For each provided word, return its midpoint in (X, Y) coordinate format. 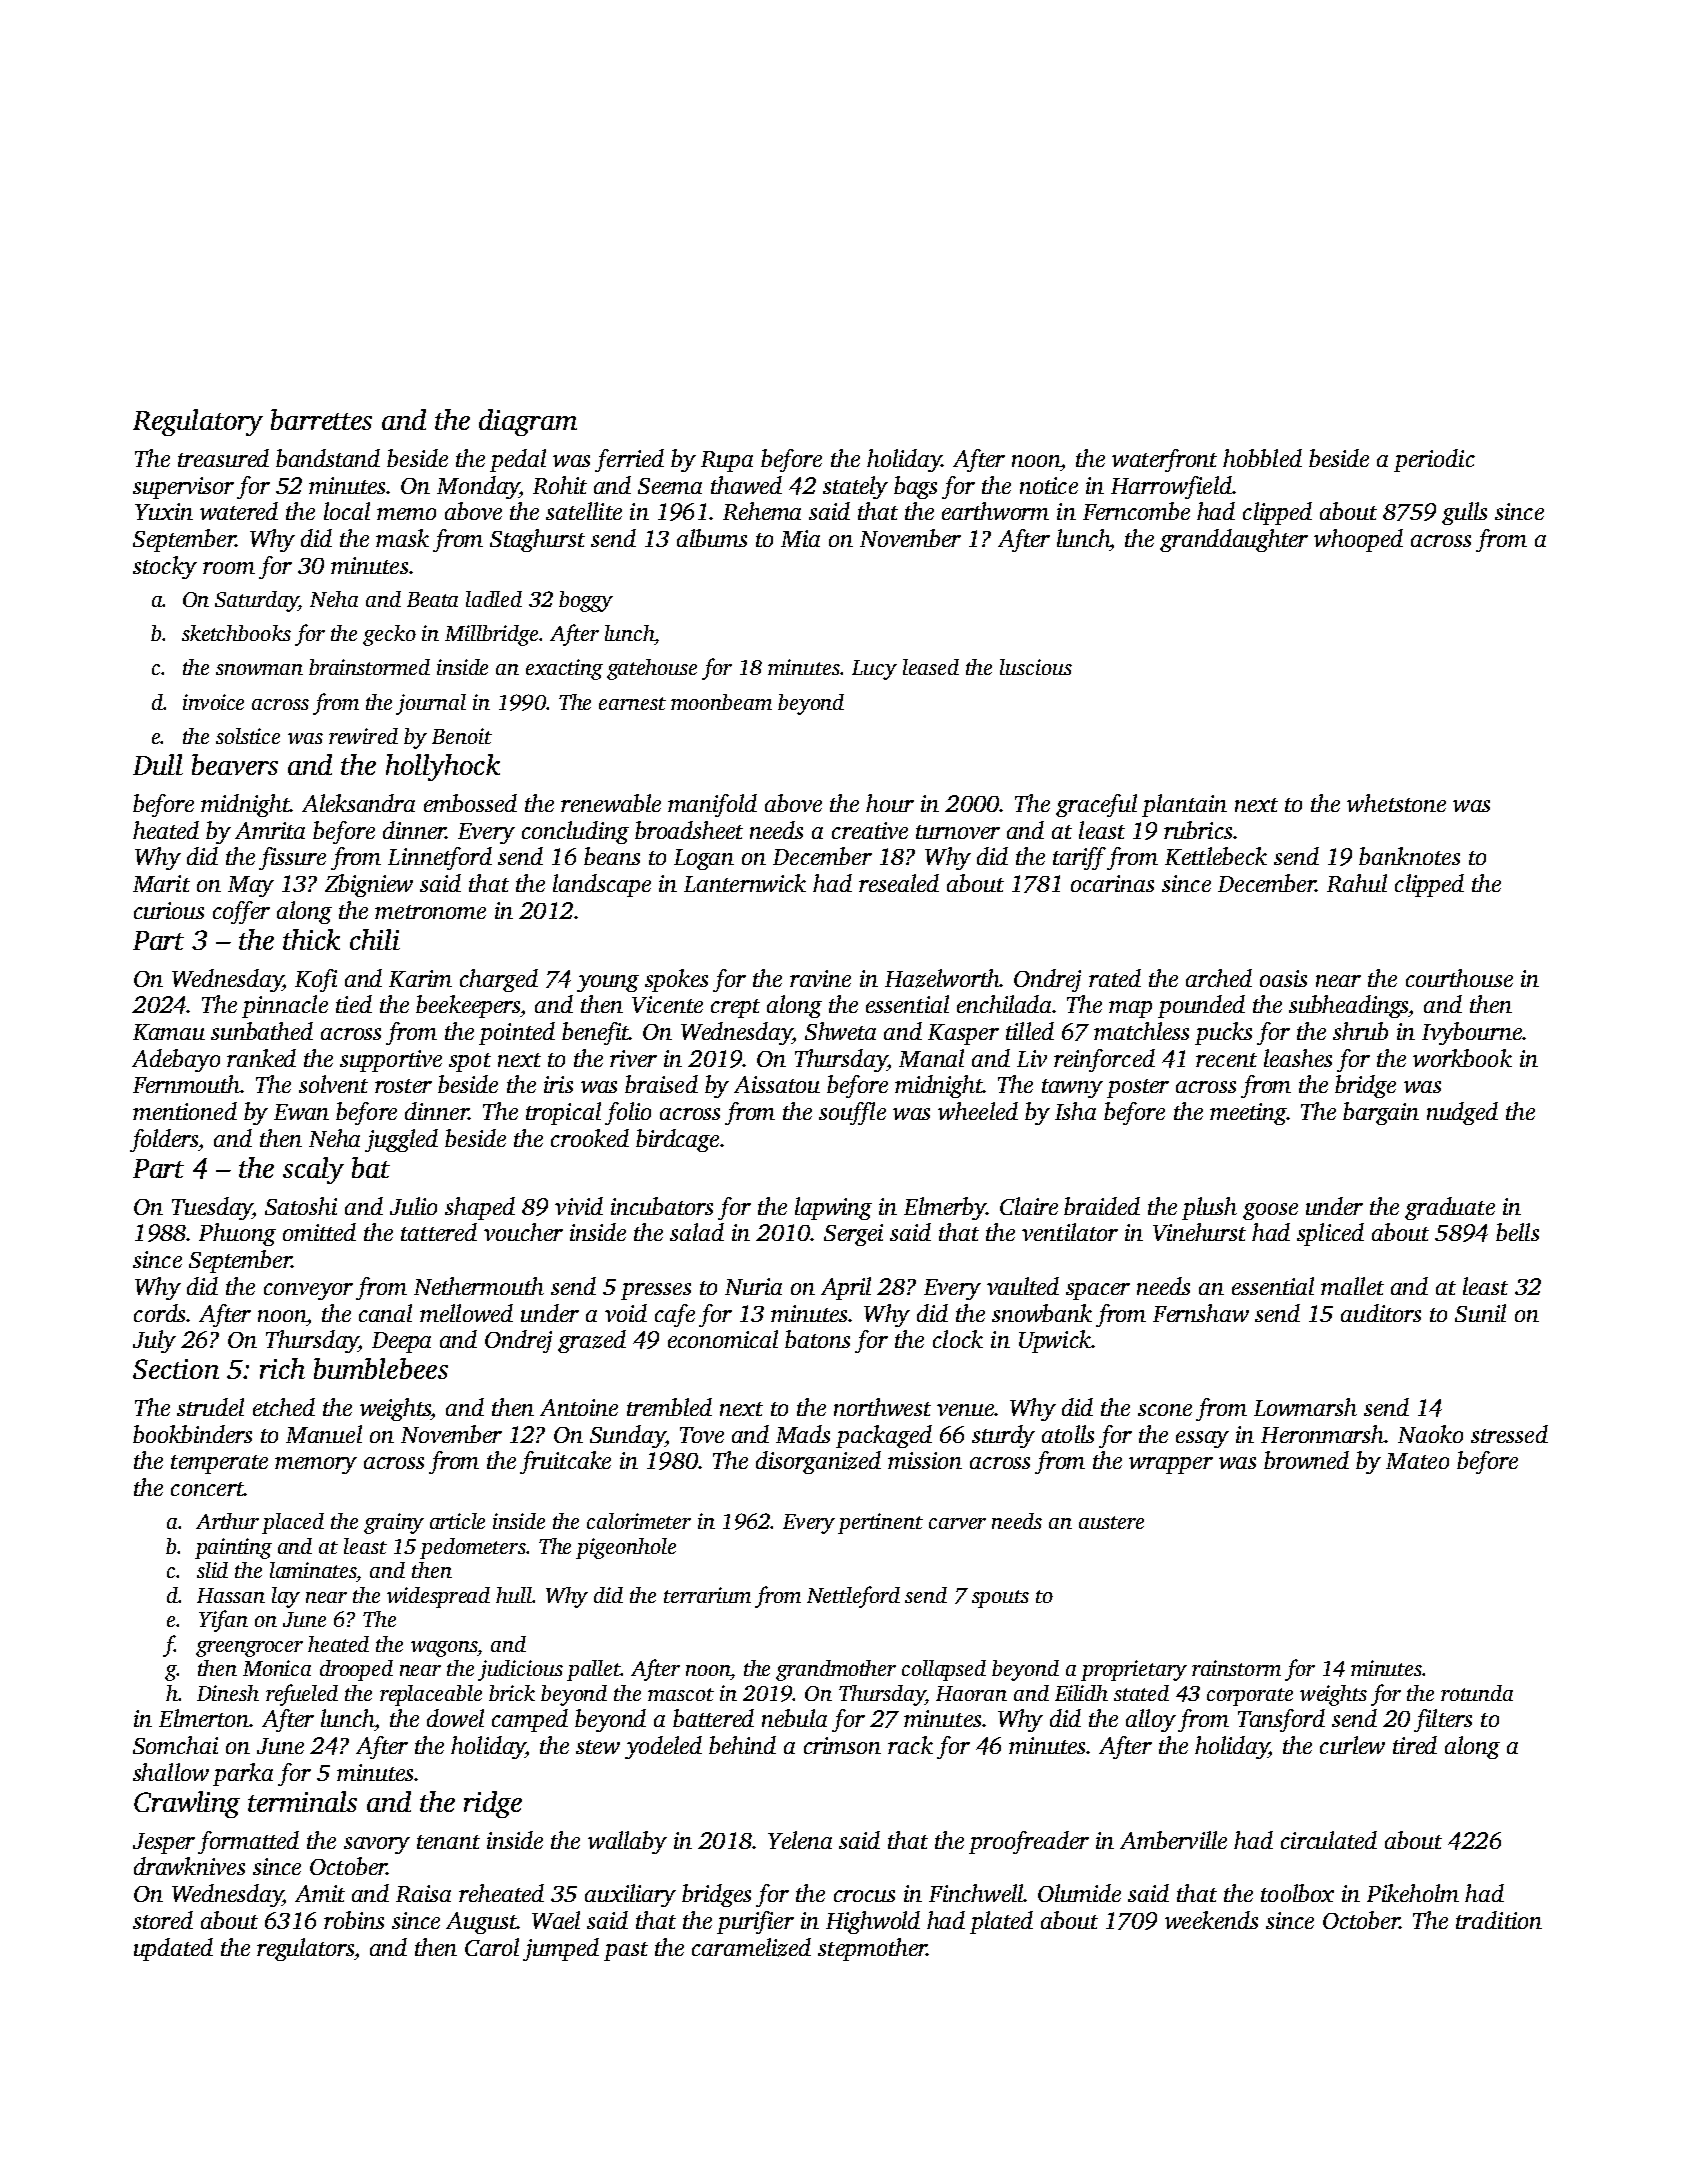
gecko (389, 635)
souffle (852, 1113)
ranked (261, 1058)
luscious (1036, 667)
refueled (302, 1695)
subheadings (1349, 1006)
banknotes (1409, 856)
